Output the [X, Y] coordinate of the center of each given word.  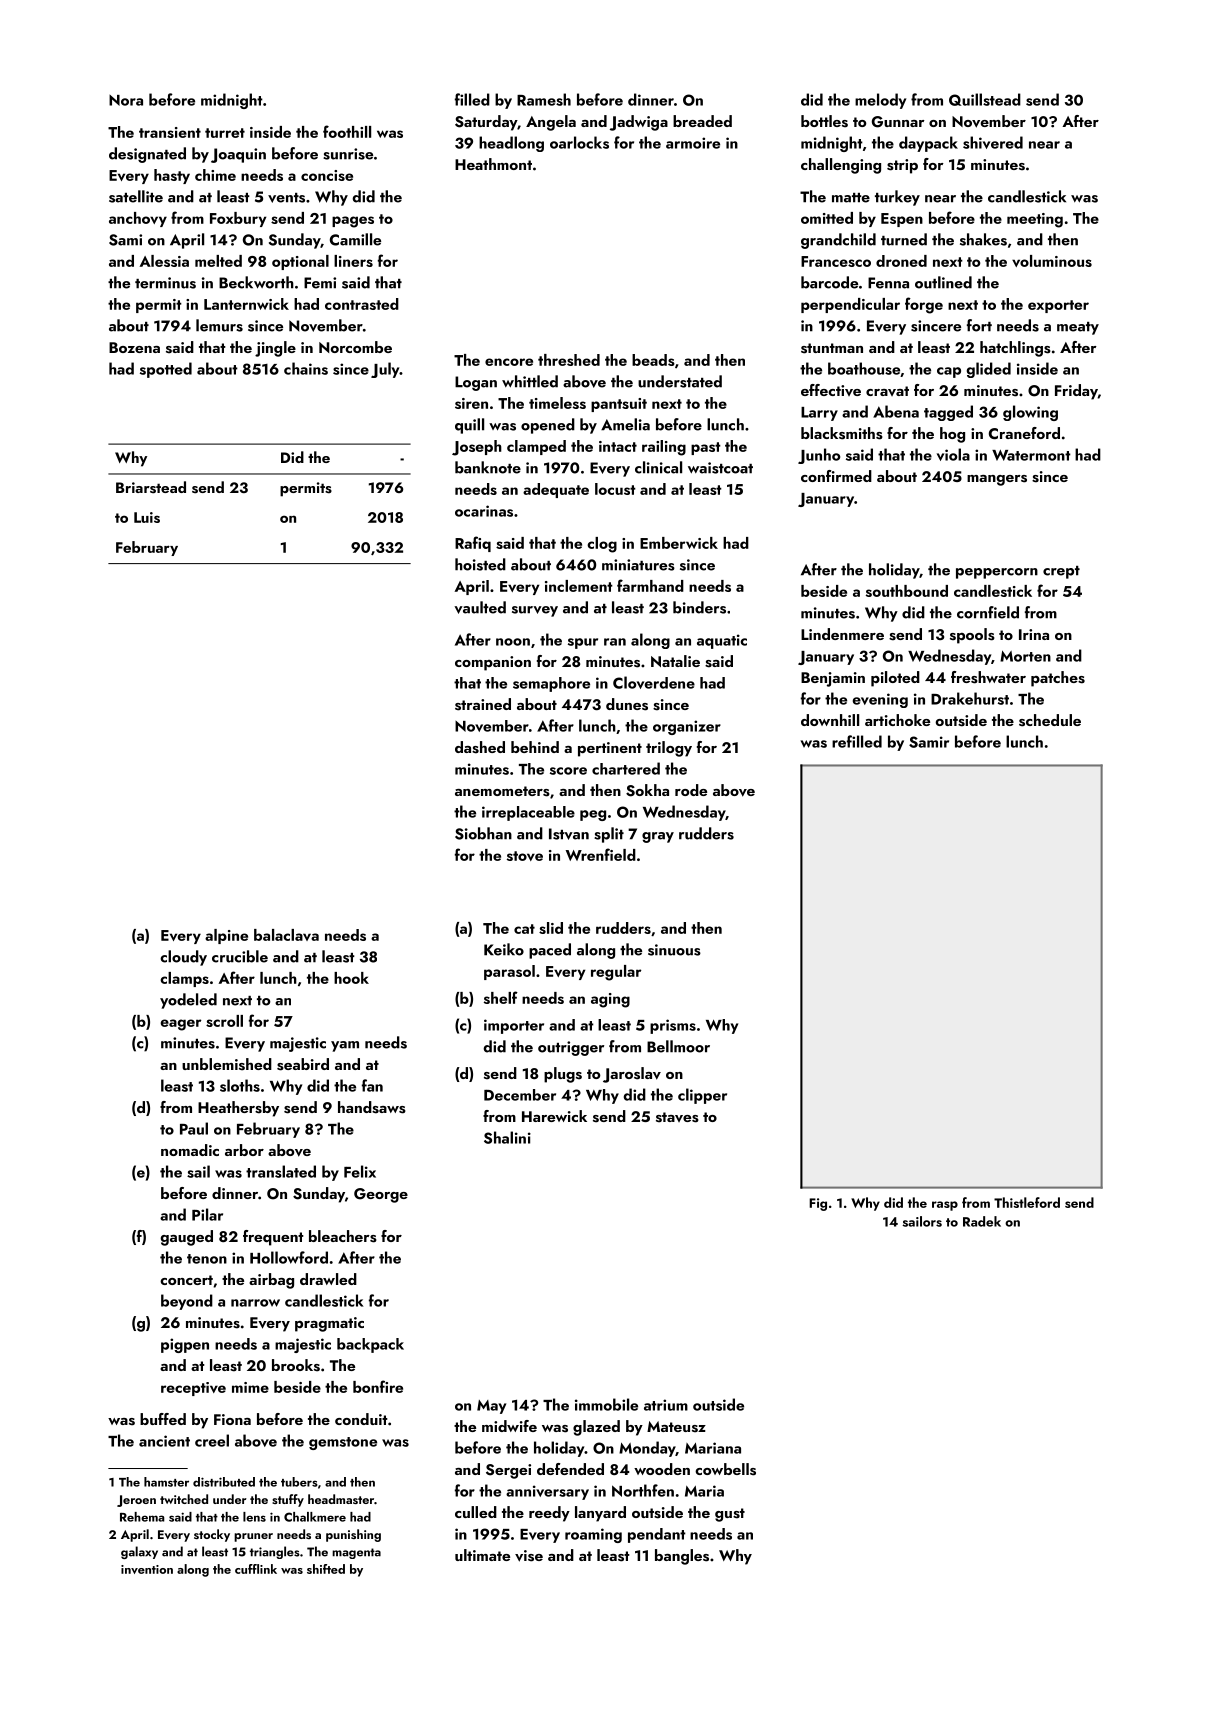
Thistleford [1027, 1202]
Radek [982, 1221]
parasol [509, 972]
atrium [666, 1405]
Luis [147, 517]
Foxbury [238, 219]
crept [1061, 572]
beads [653, 360]
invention [147, 1569]
